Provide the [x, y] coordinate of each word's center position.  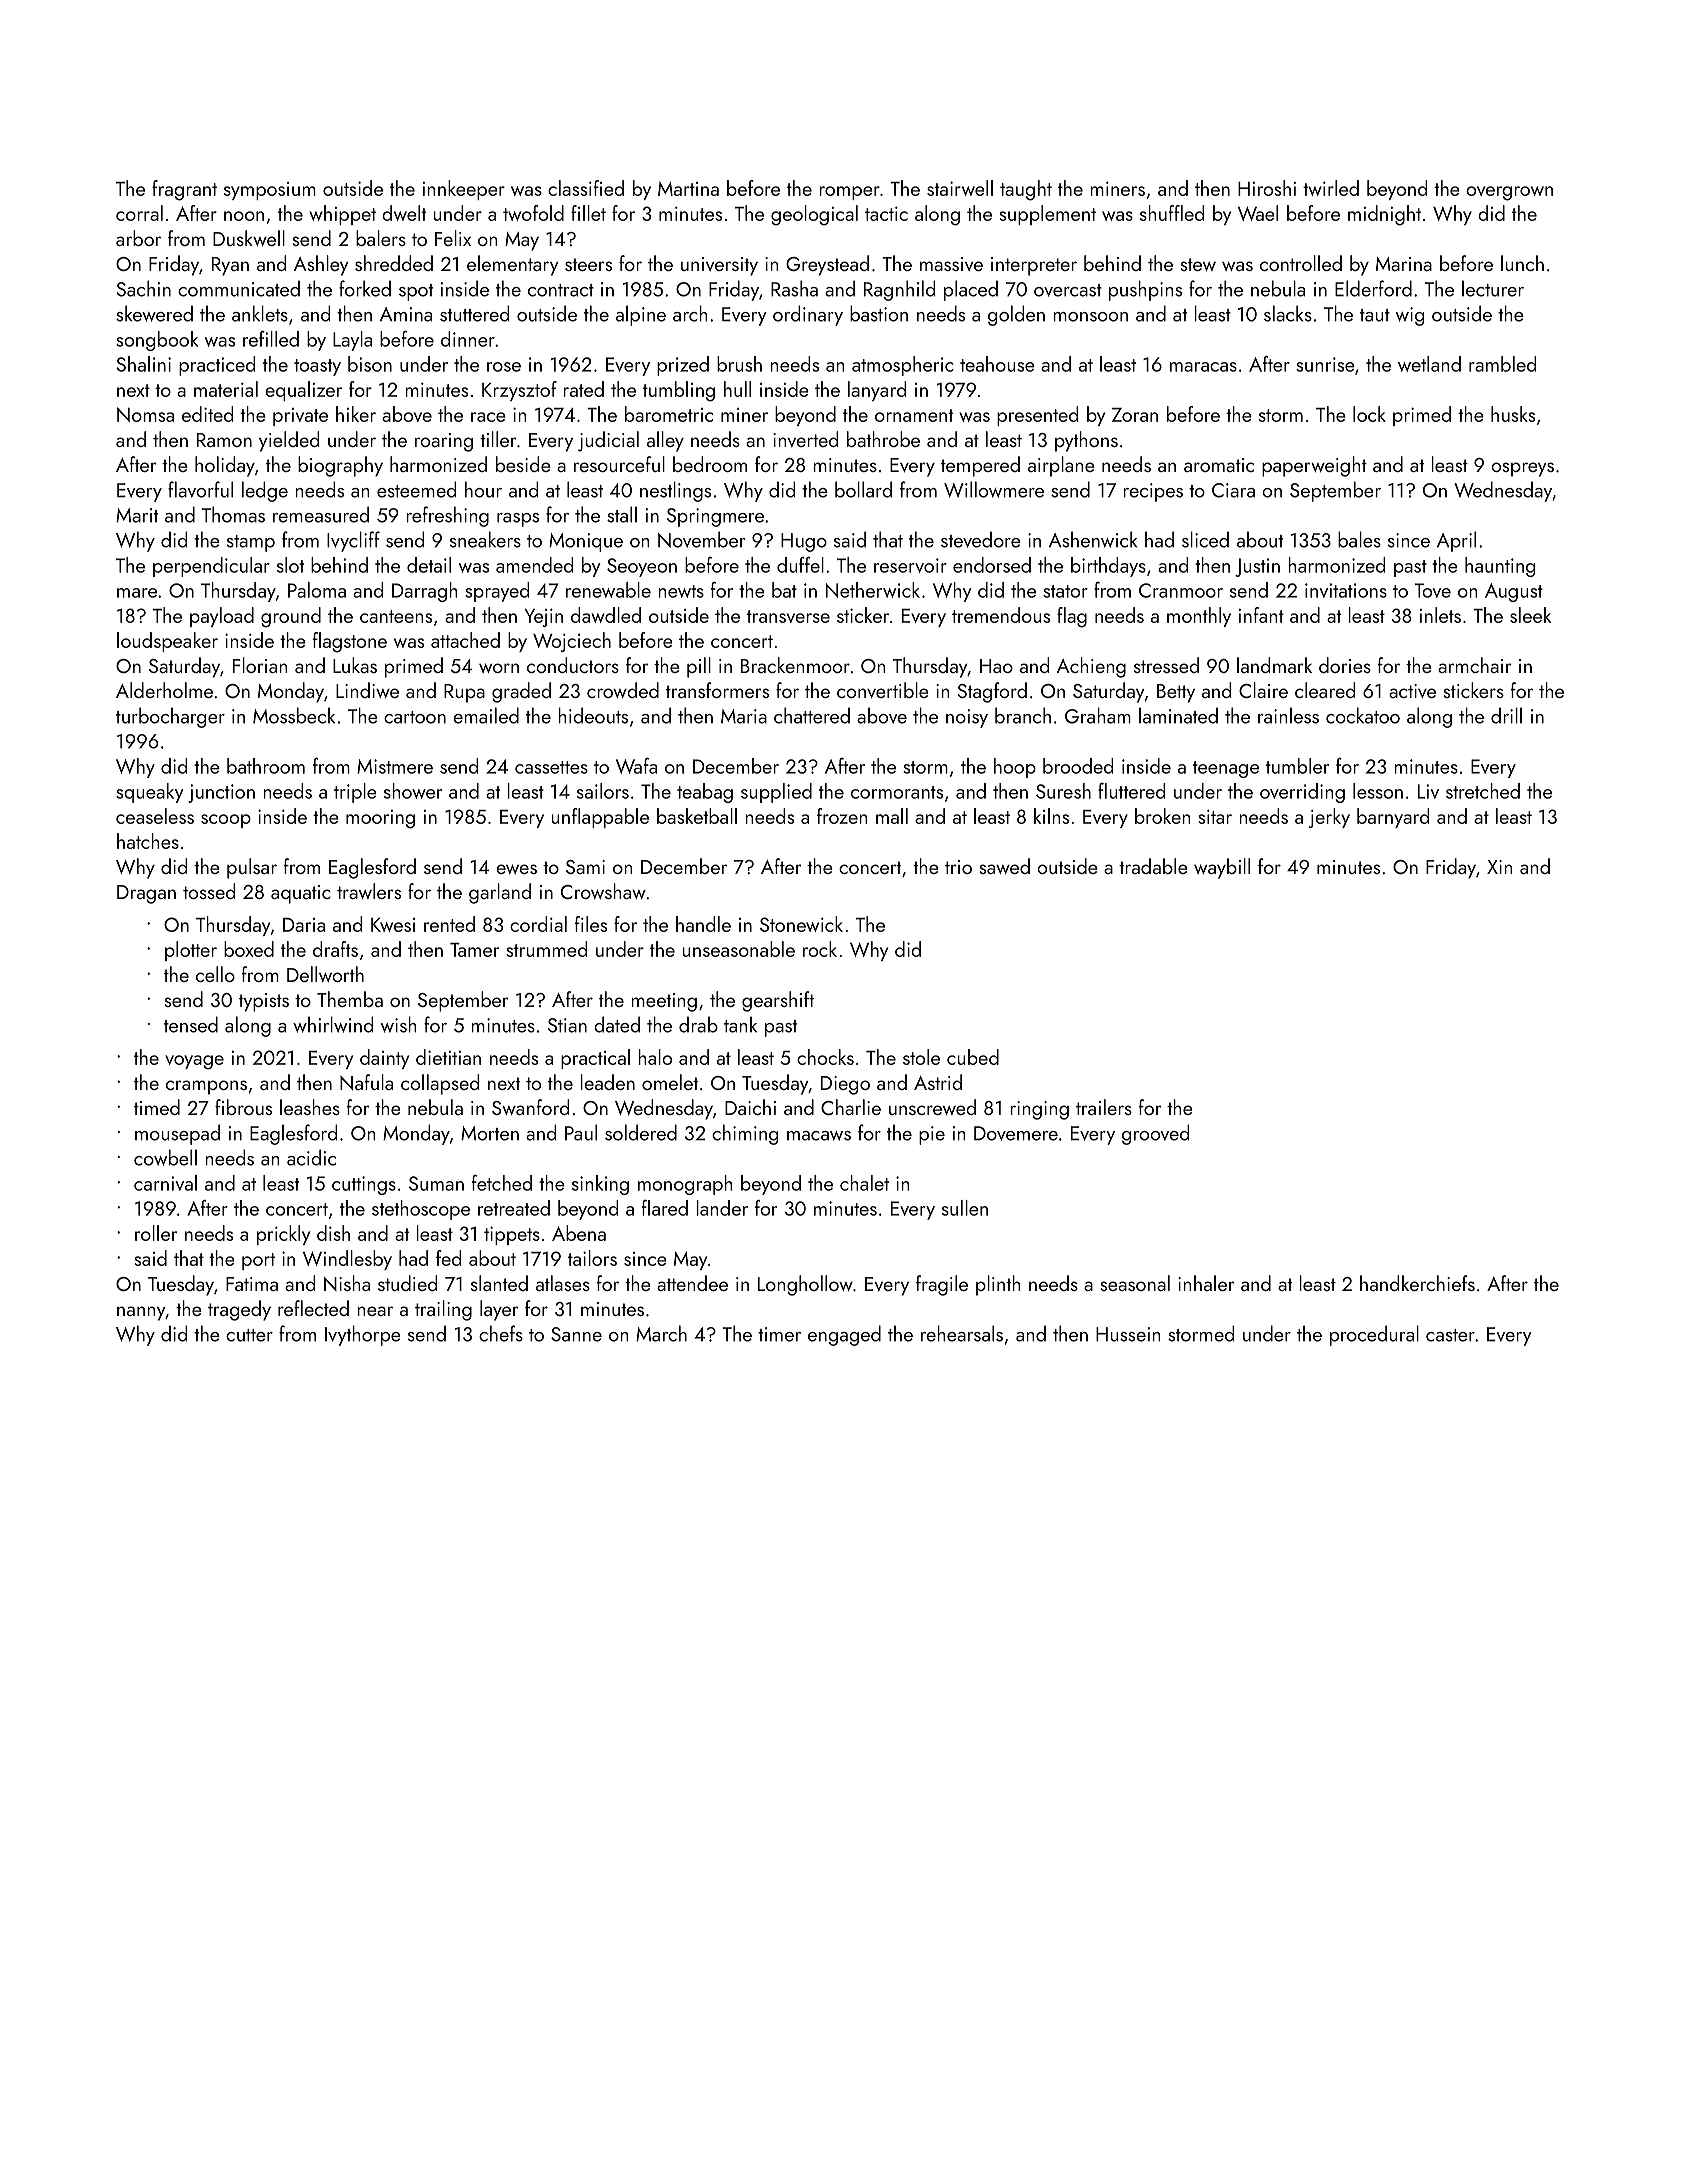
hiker [356, 414]
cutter [249, 1335]
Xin [1499, 867]
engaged [844, 1335]
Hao [996, 666]
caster [1450, 1335]
